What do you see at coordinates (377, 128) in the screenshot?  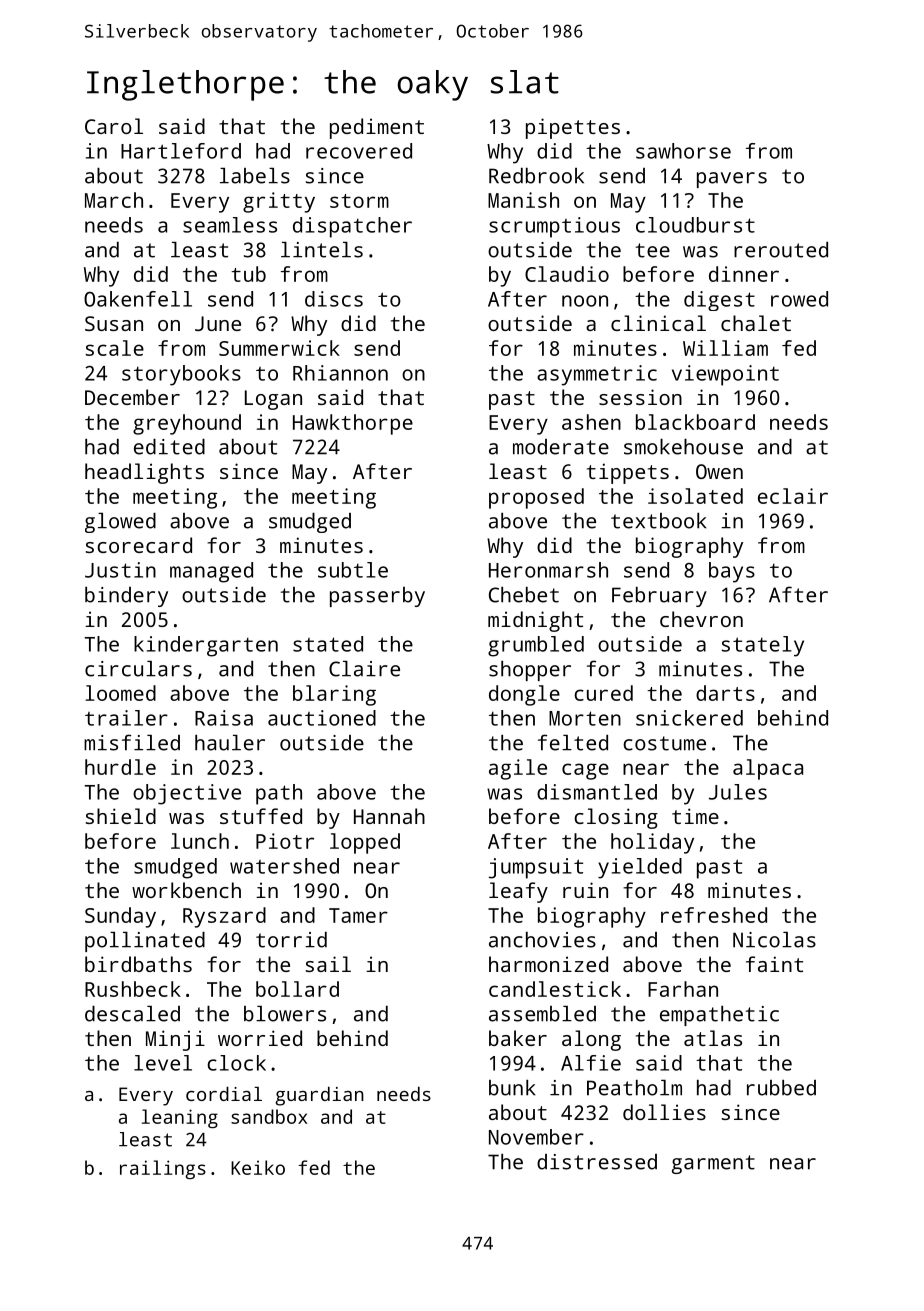 I see `pediment` at bounding box center [377, 128].
